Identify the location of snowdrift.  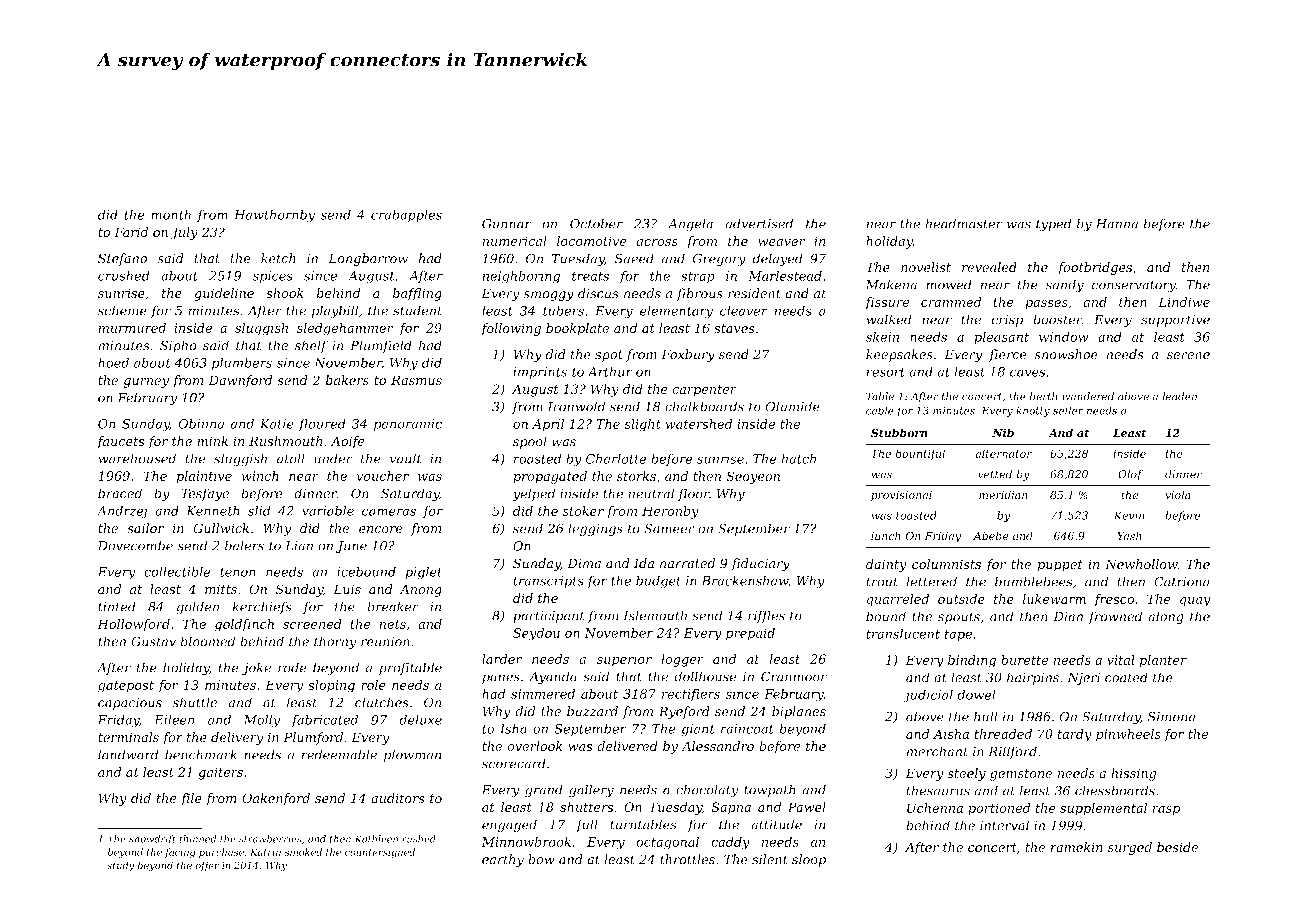
(152, 840).
